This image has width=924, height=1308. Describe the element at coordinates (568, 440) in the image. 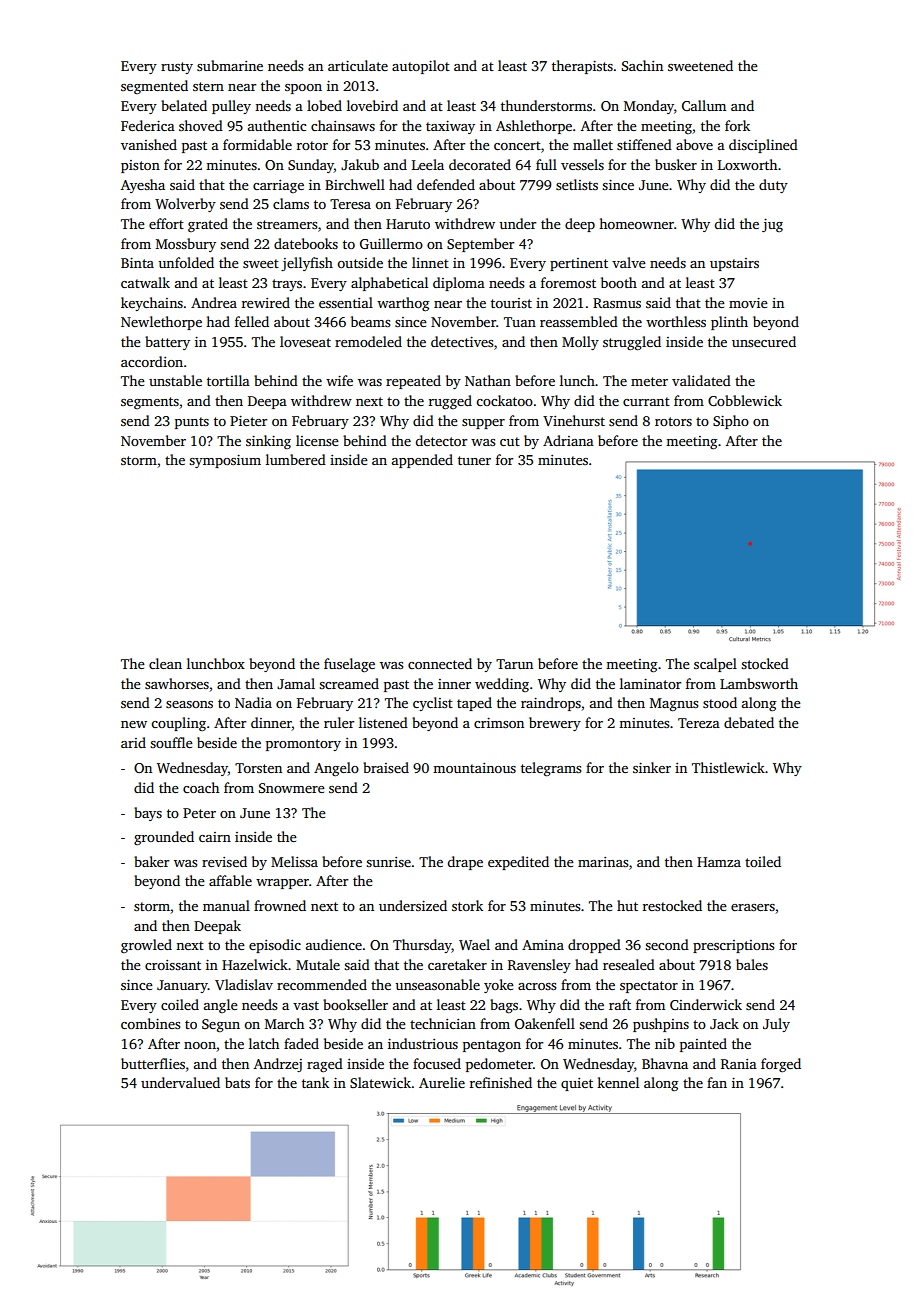

I see `Adriana` at that location.
